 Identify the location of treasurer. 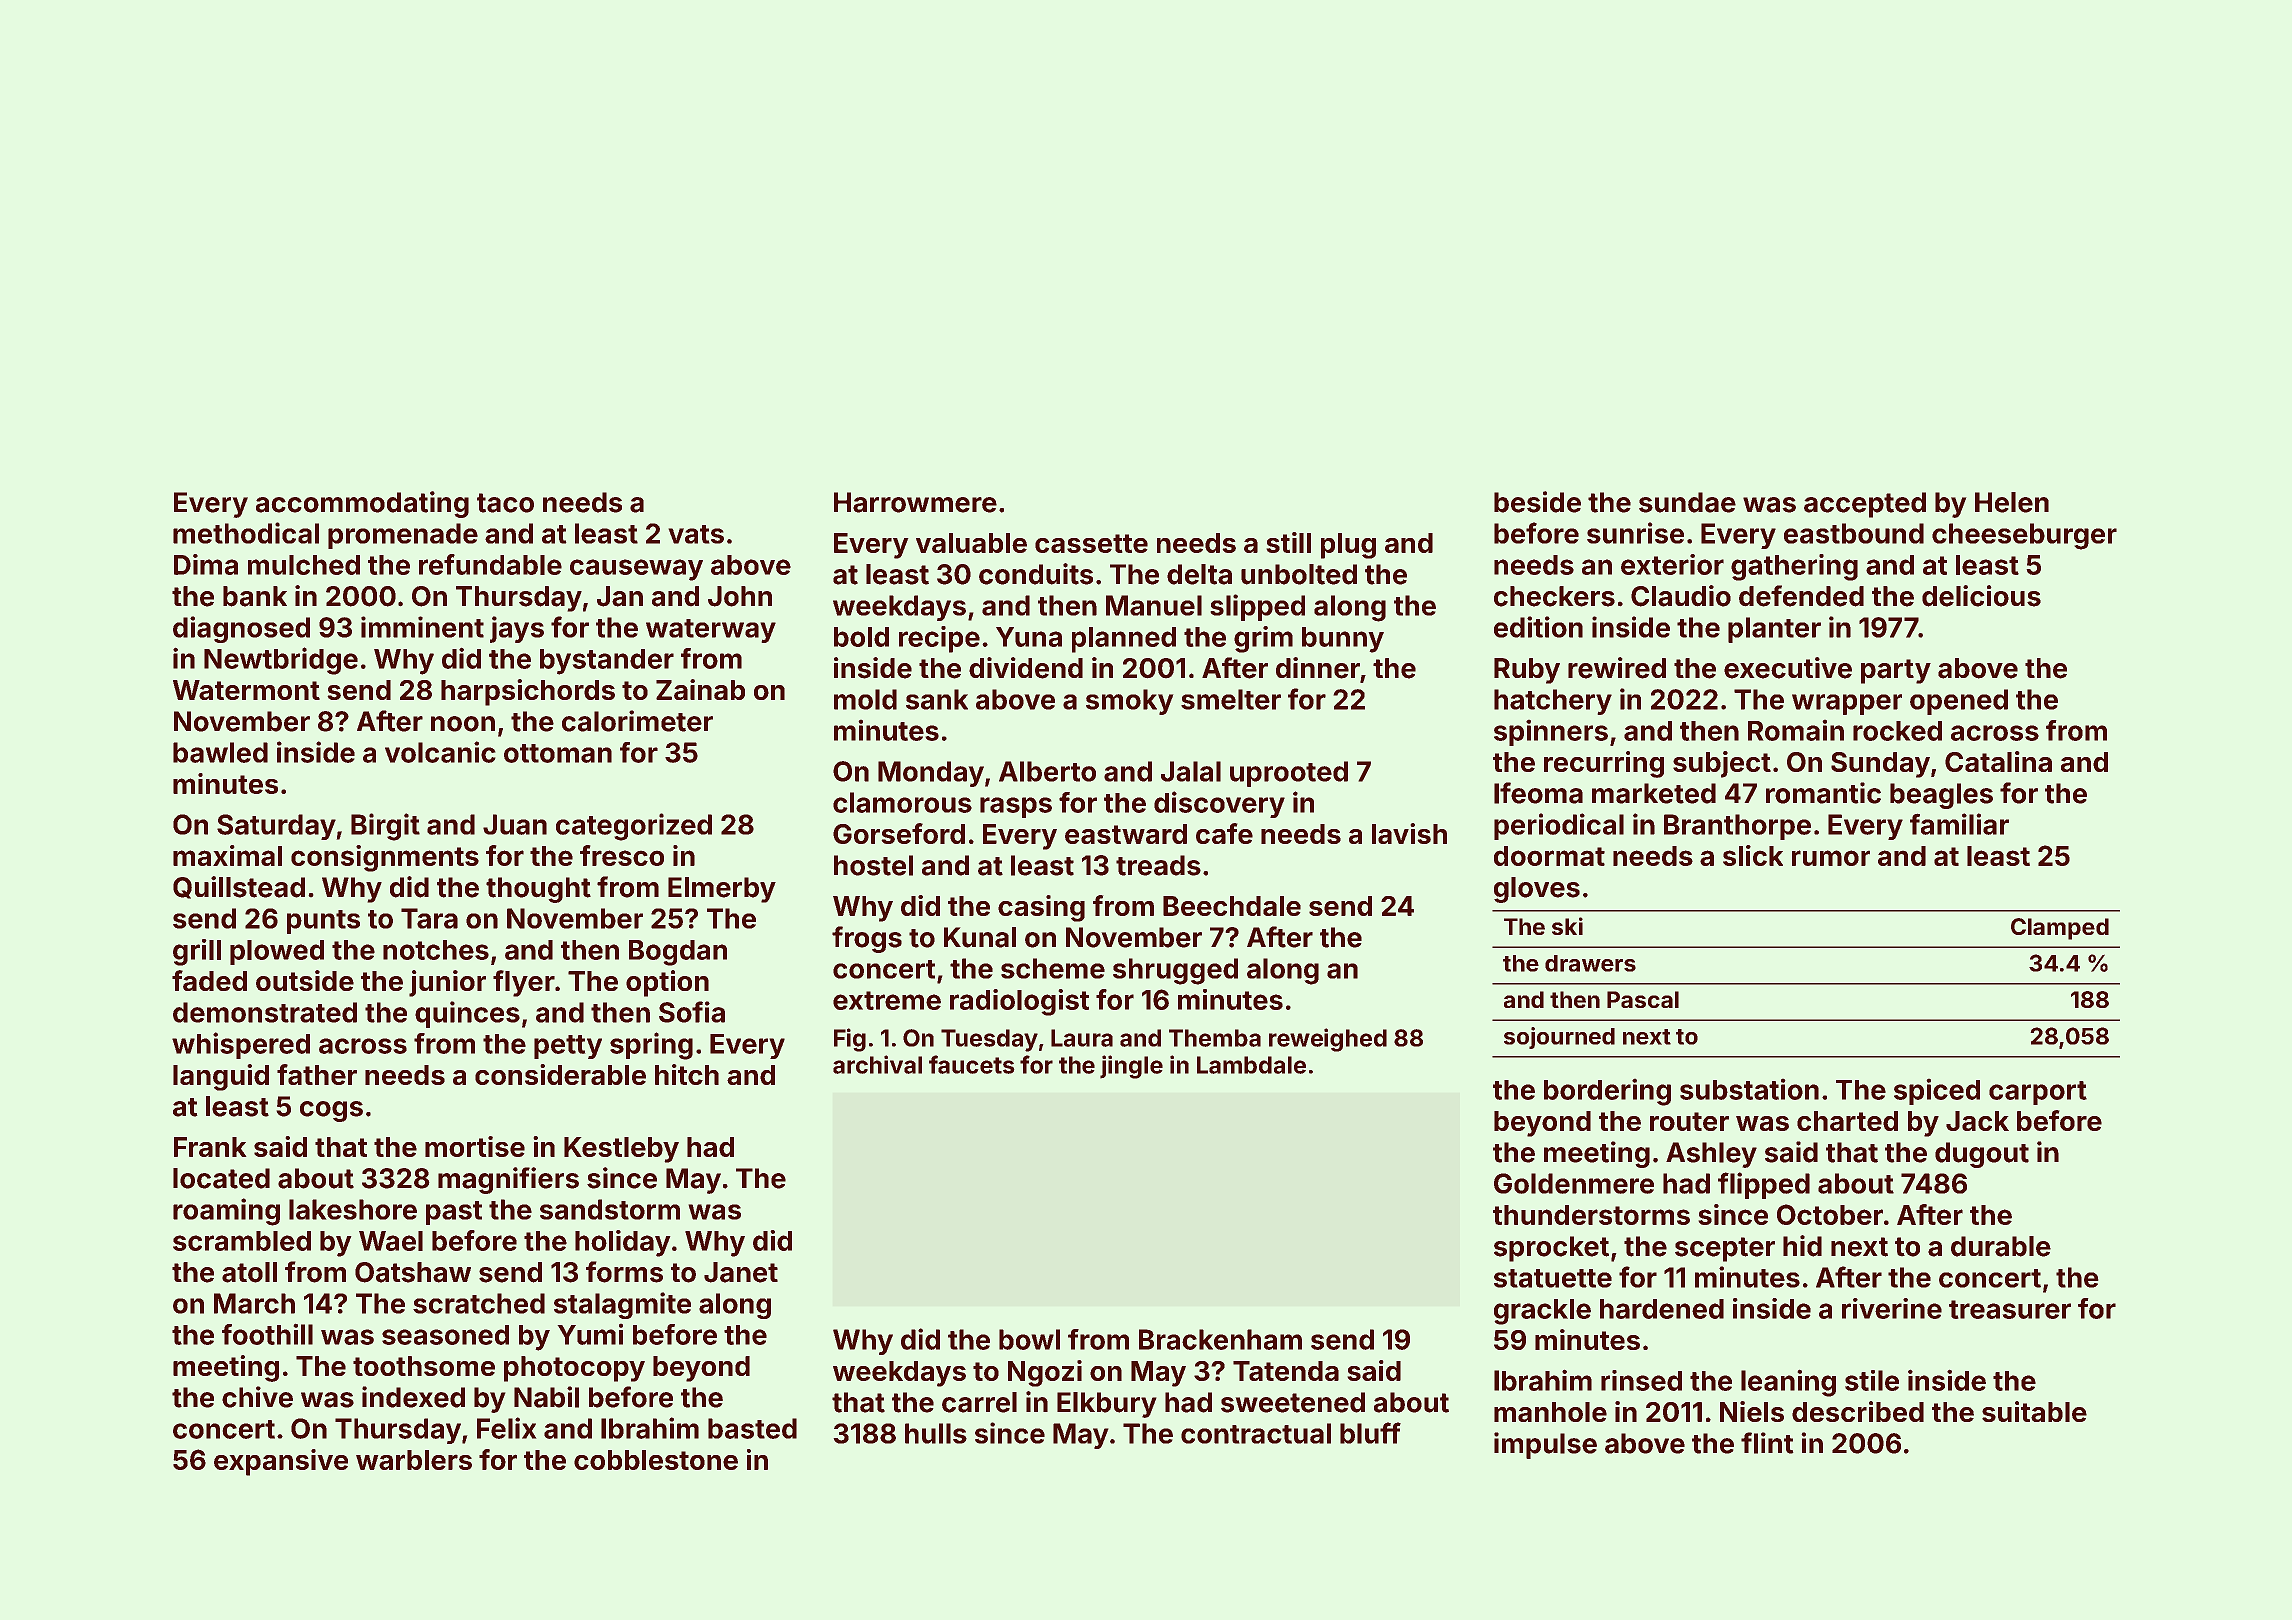
(2010, 1309).
